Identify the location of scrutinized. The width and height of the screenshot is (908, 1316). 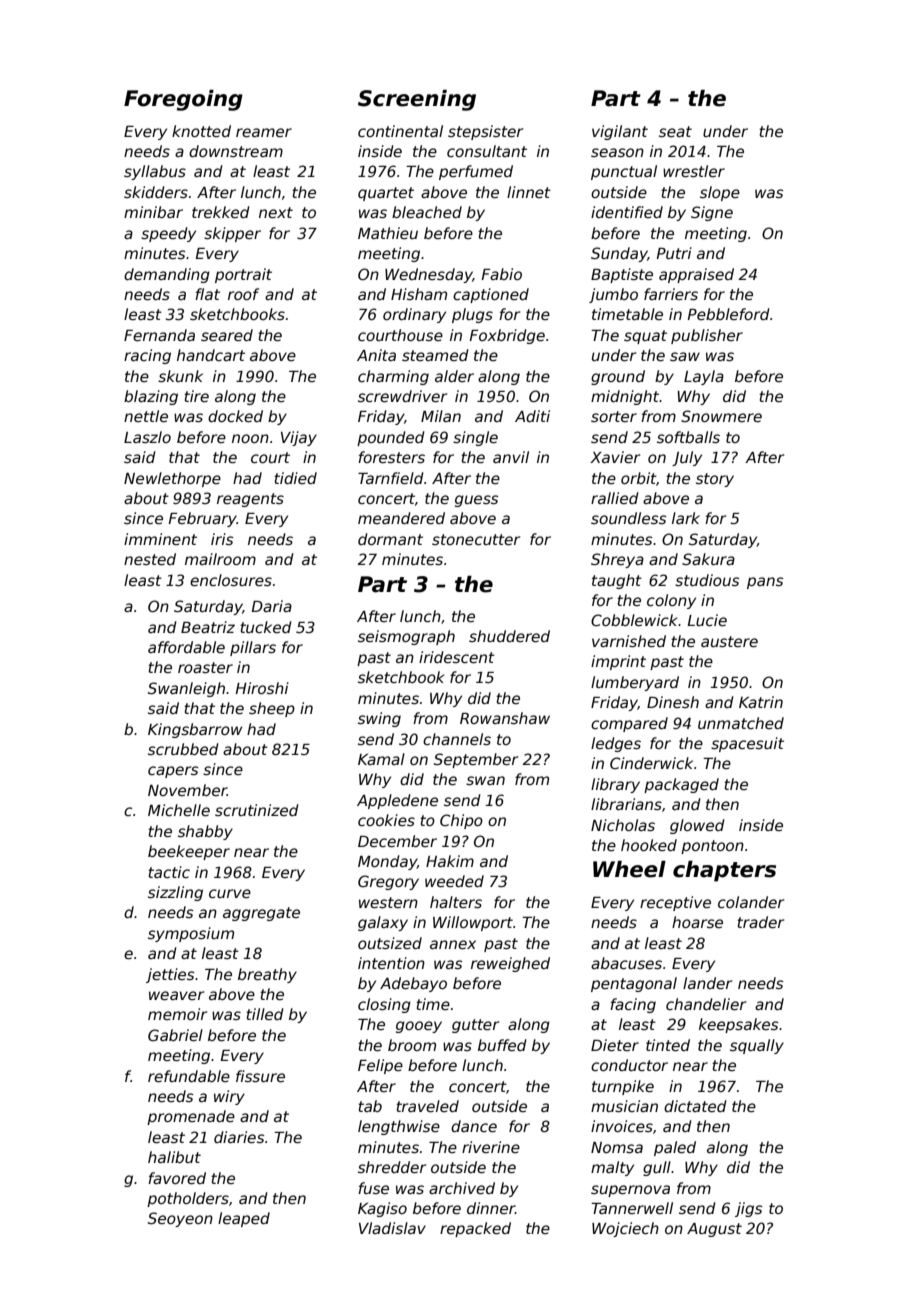
(257, 810).
